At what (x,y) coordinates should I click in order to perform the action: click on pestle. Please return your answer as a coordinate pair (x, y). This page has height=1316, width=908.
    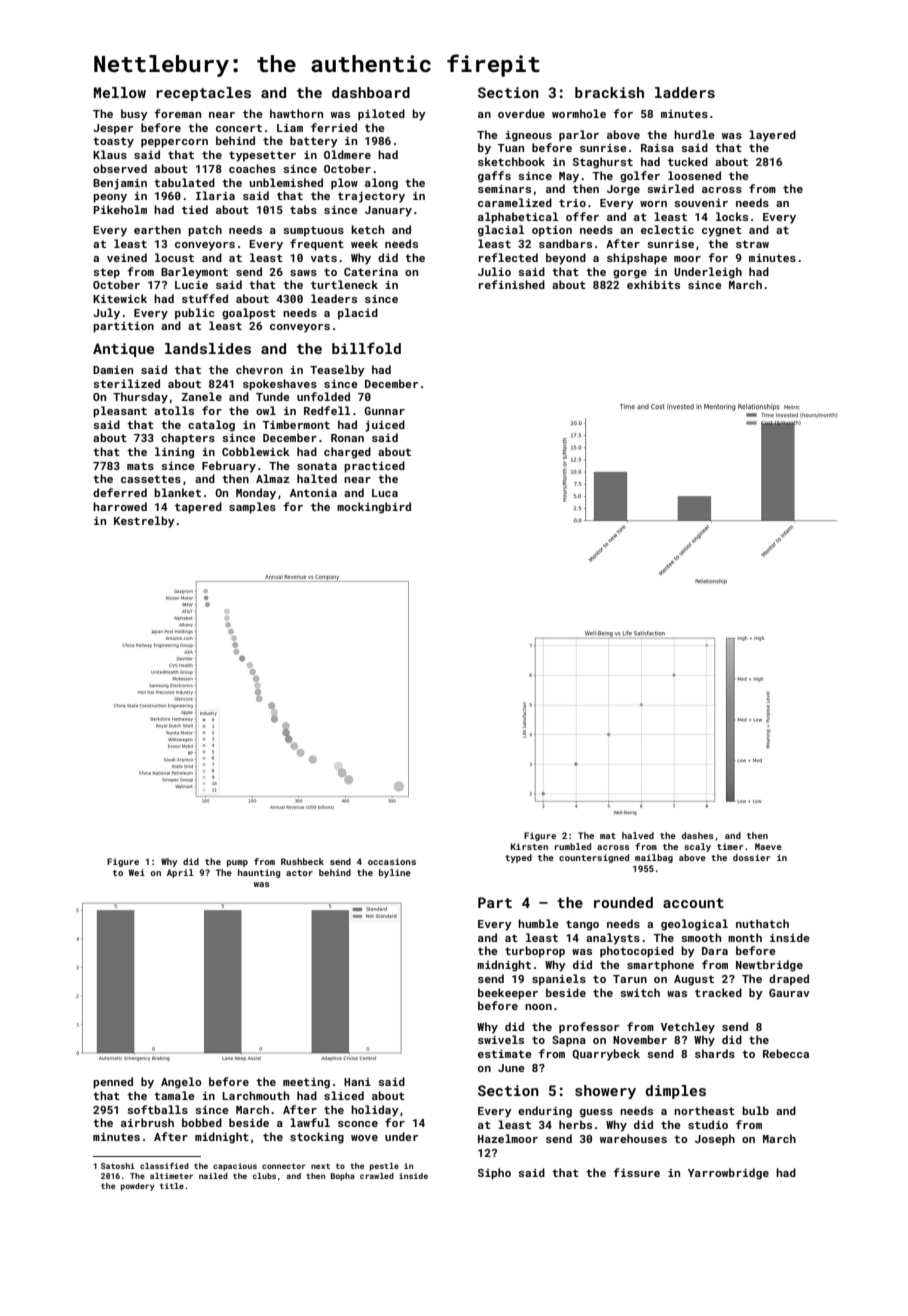
    Looking at the image, I should click on (384, 1167).
